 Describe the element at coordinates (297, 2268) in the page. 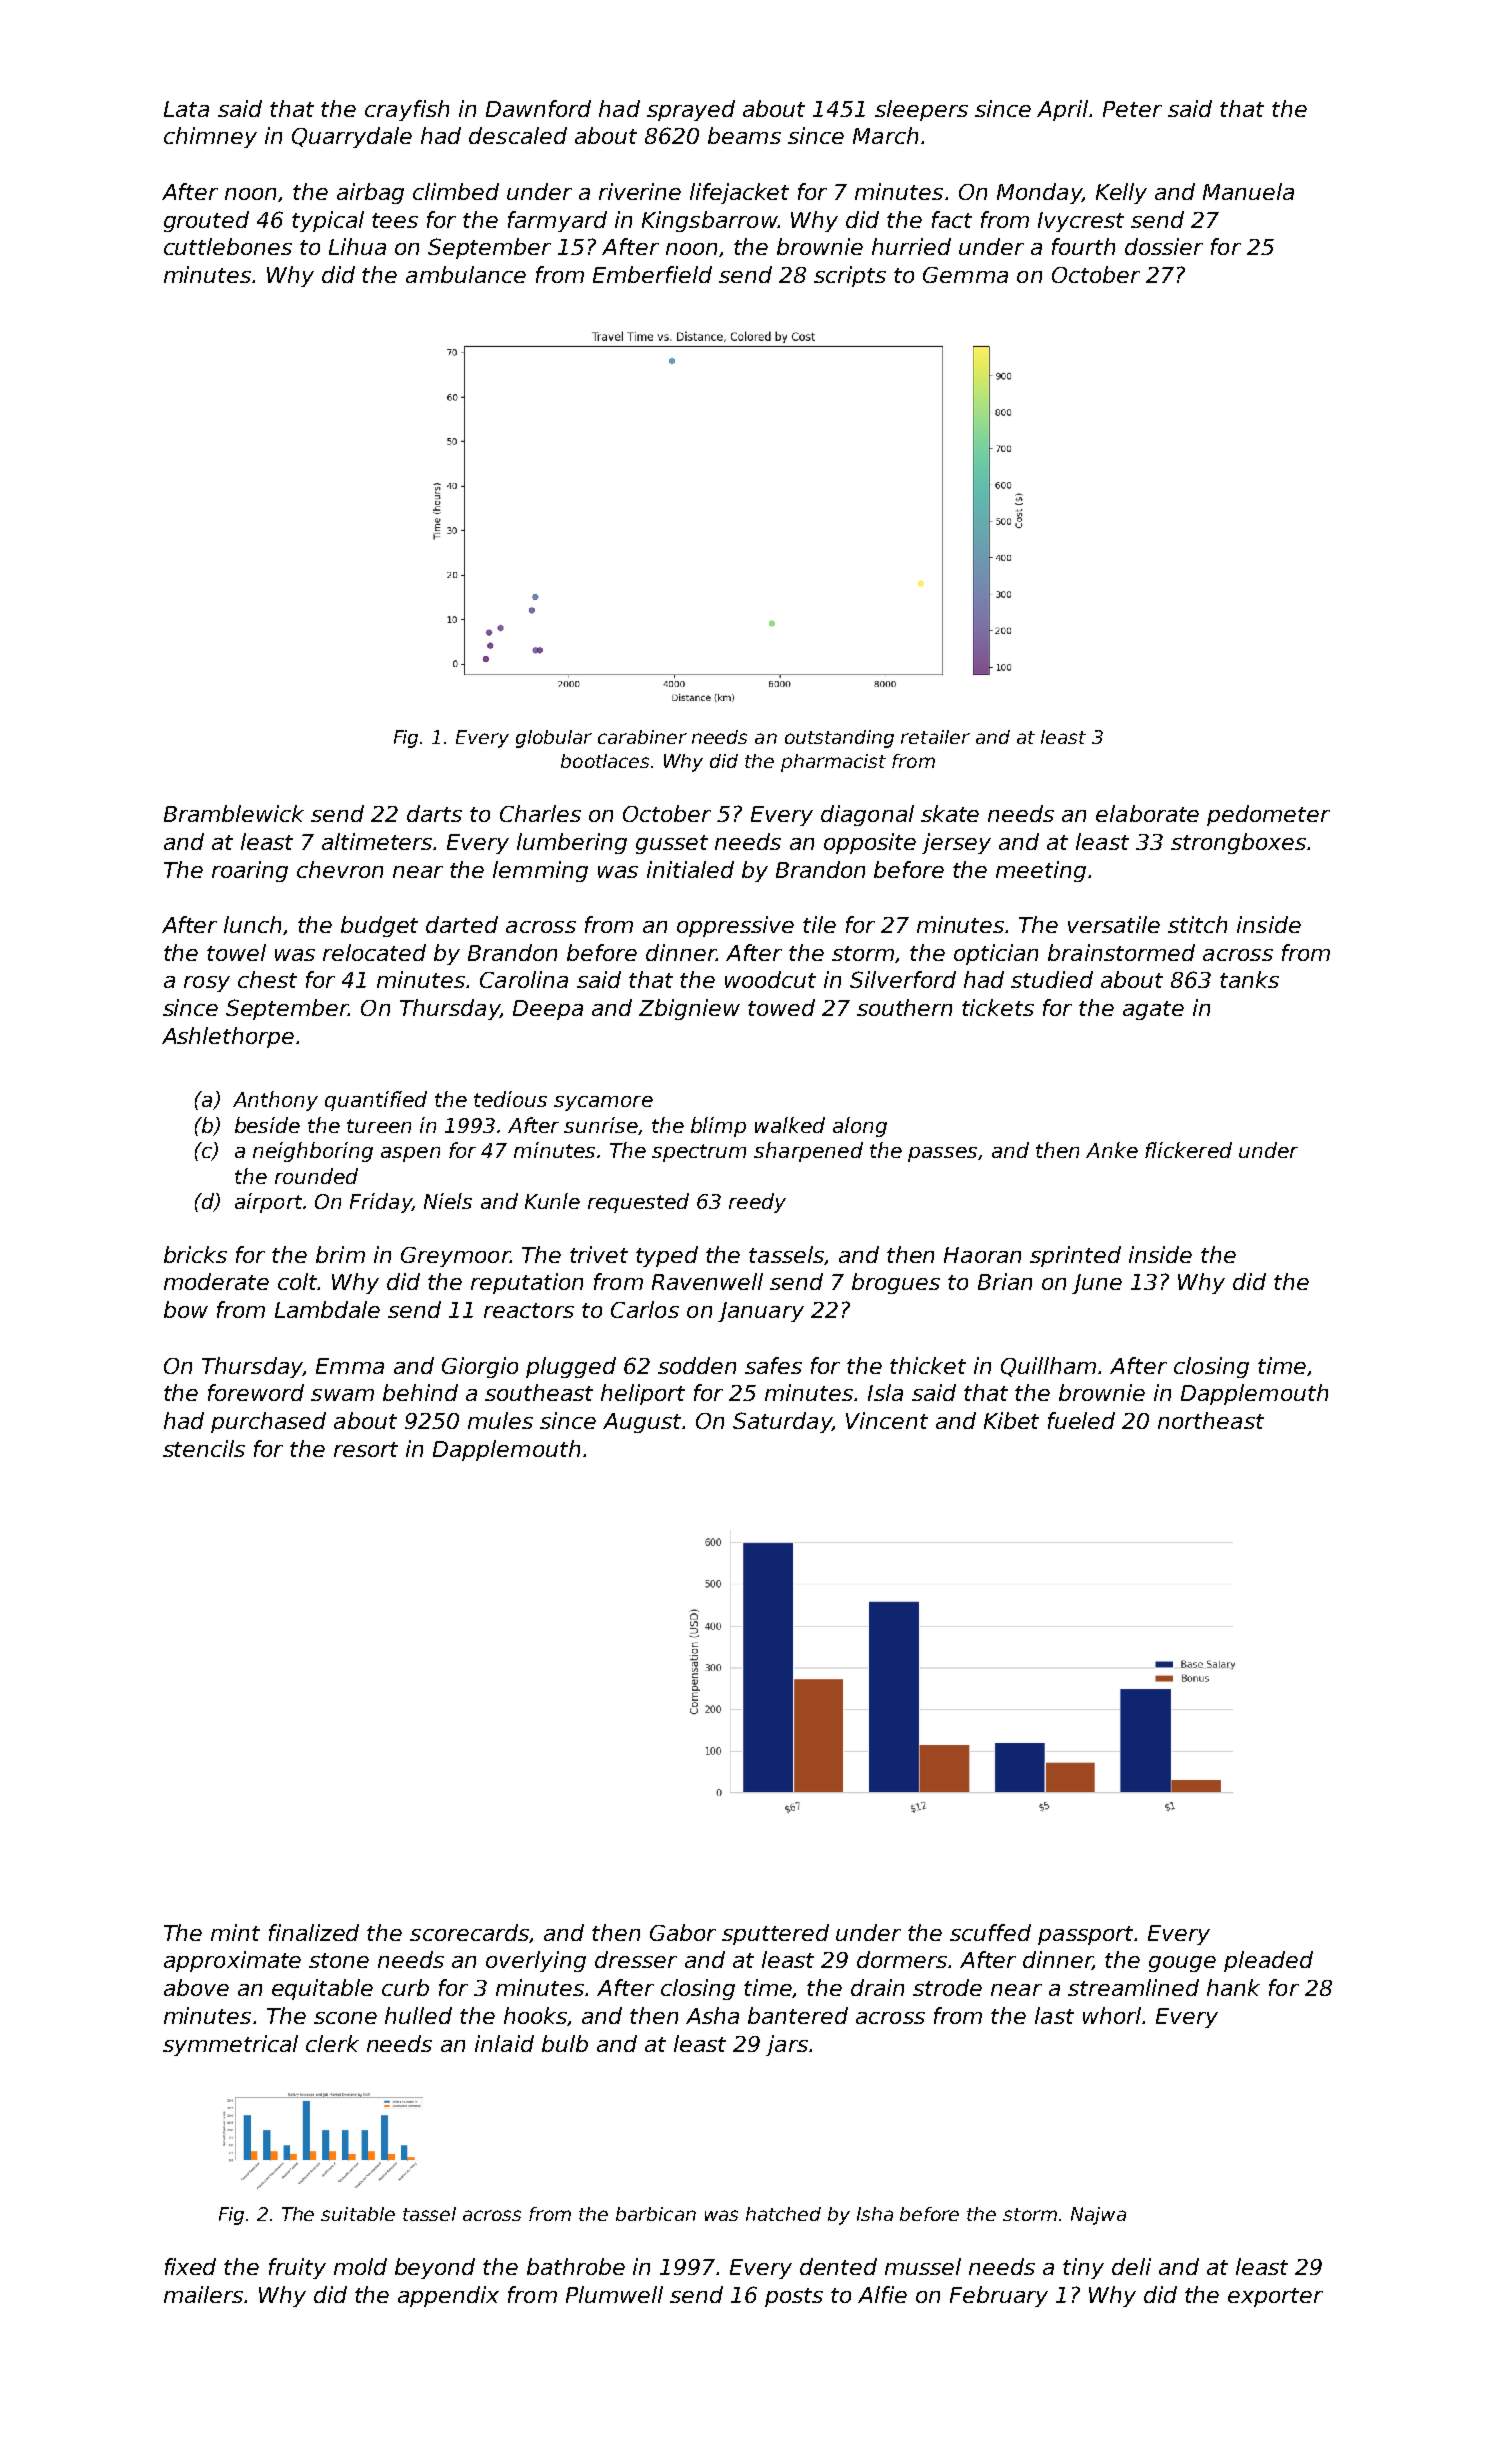

I see `fruity` at that location.
